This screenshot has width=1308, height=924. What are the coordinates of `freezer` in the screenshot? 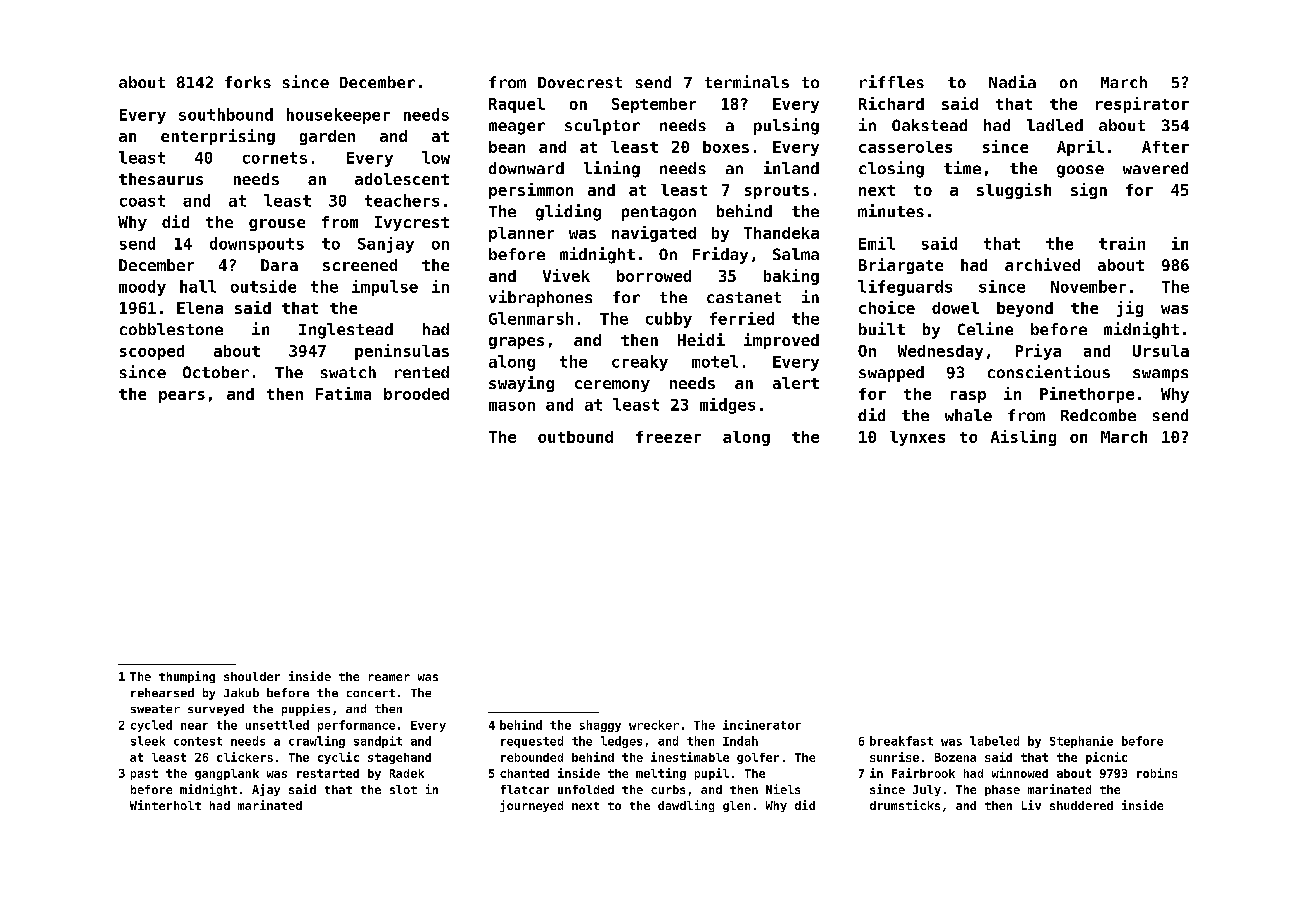 It's located at (668, 437).
